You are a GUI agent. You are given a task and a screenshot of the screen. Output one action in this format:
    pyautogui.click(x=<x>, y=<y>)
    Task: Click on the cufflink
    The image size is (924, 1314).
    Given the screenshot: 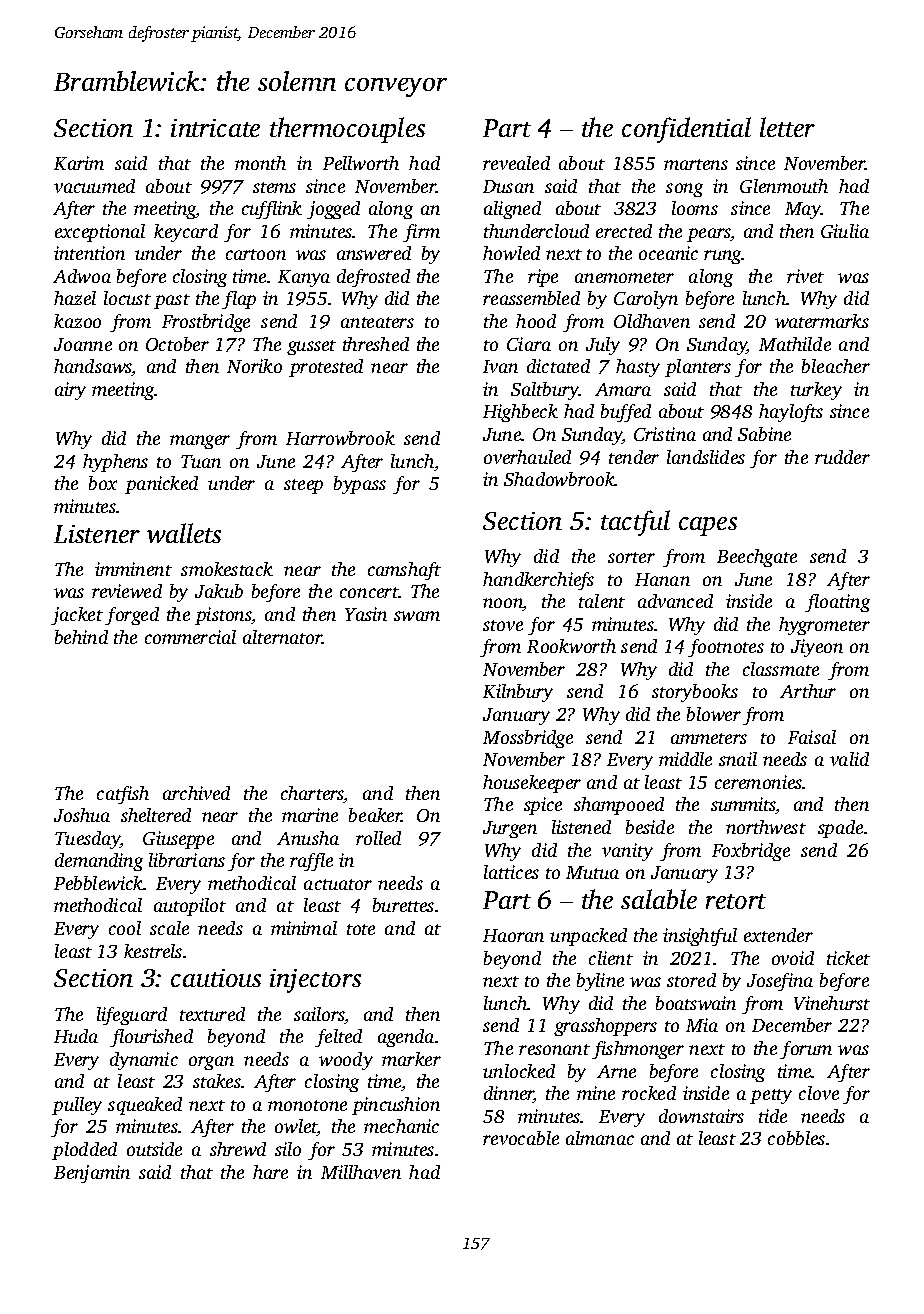 What is the action you would take?
    pyautogui.click(x=272, y=210)
